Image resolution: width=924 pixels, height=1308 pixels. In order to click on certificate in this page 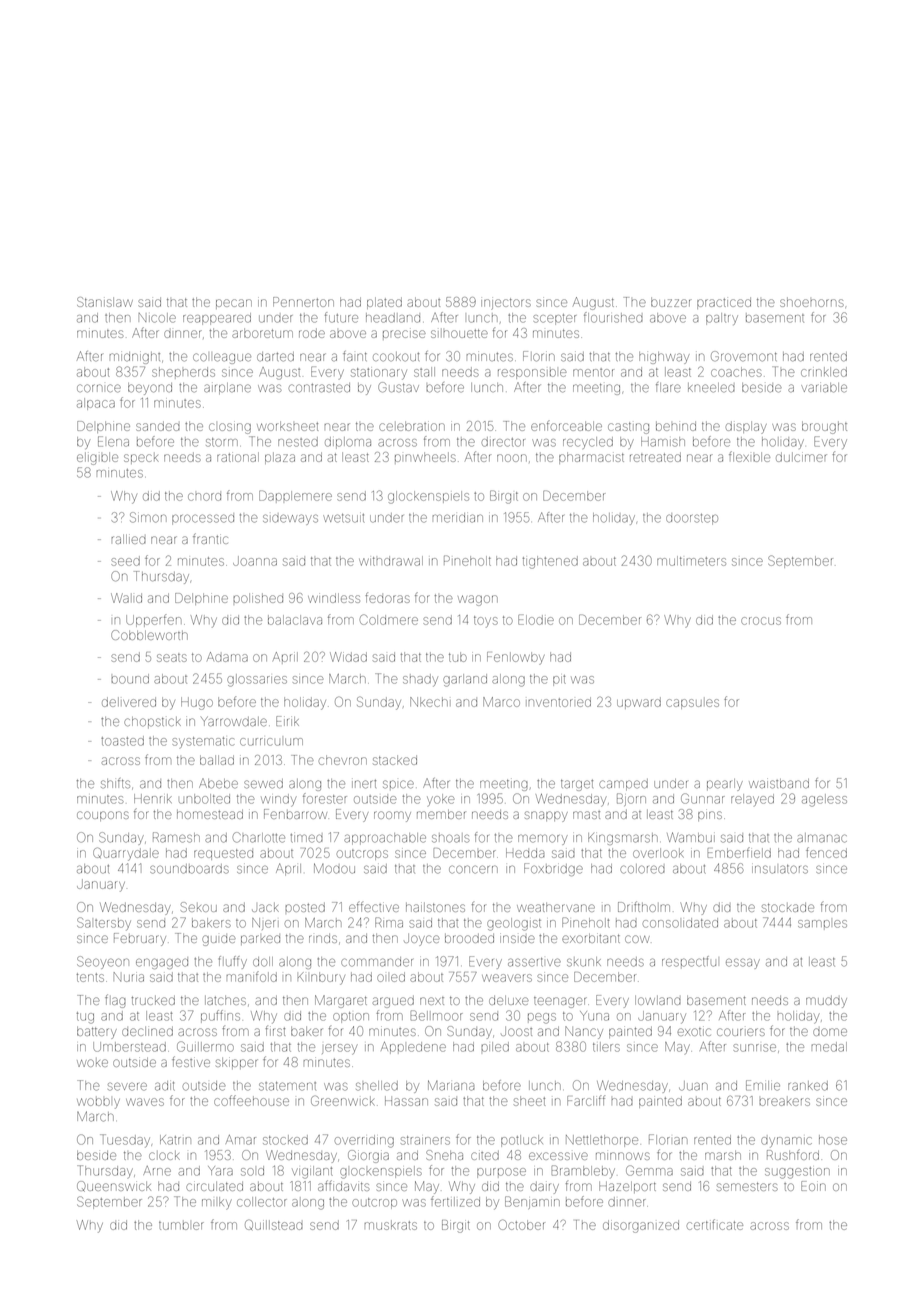, I will do `click(715, 1224)`.
